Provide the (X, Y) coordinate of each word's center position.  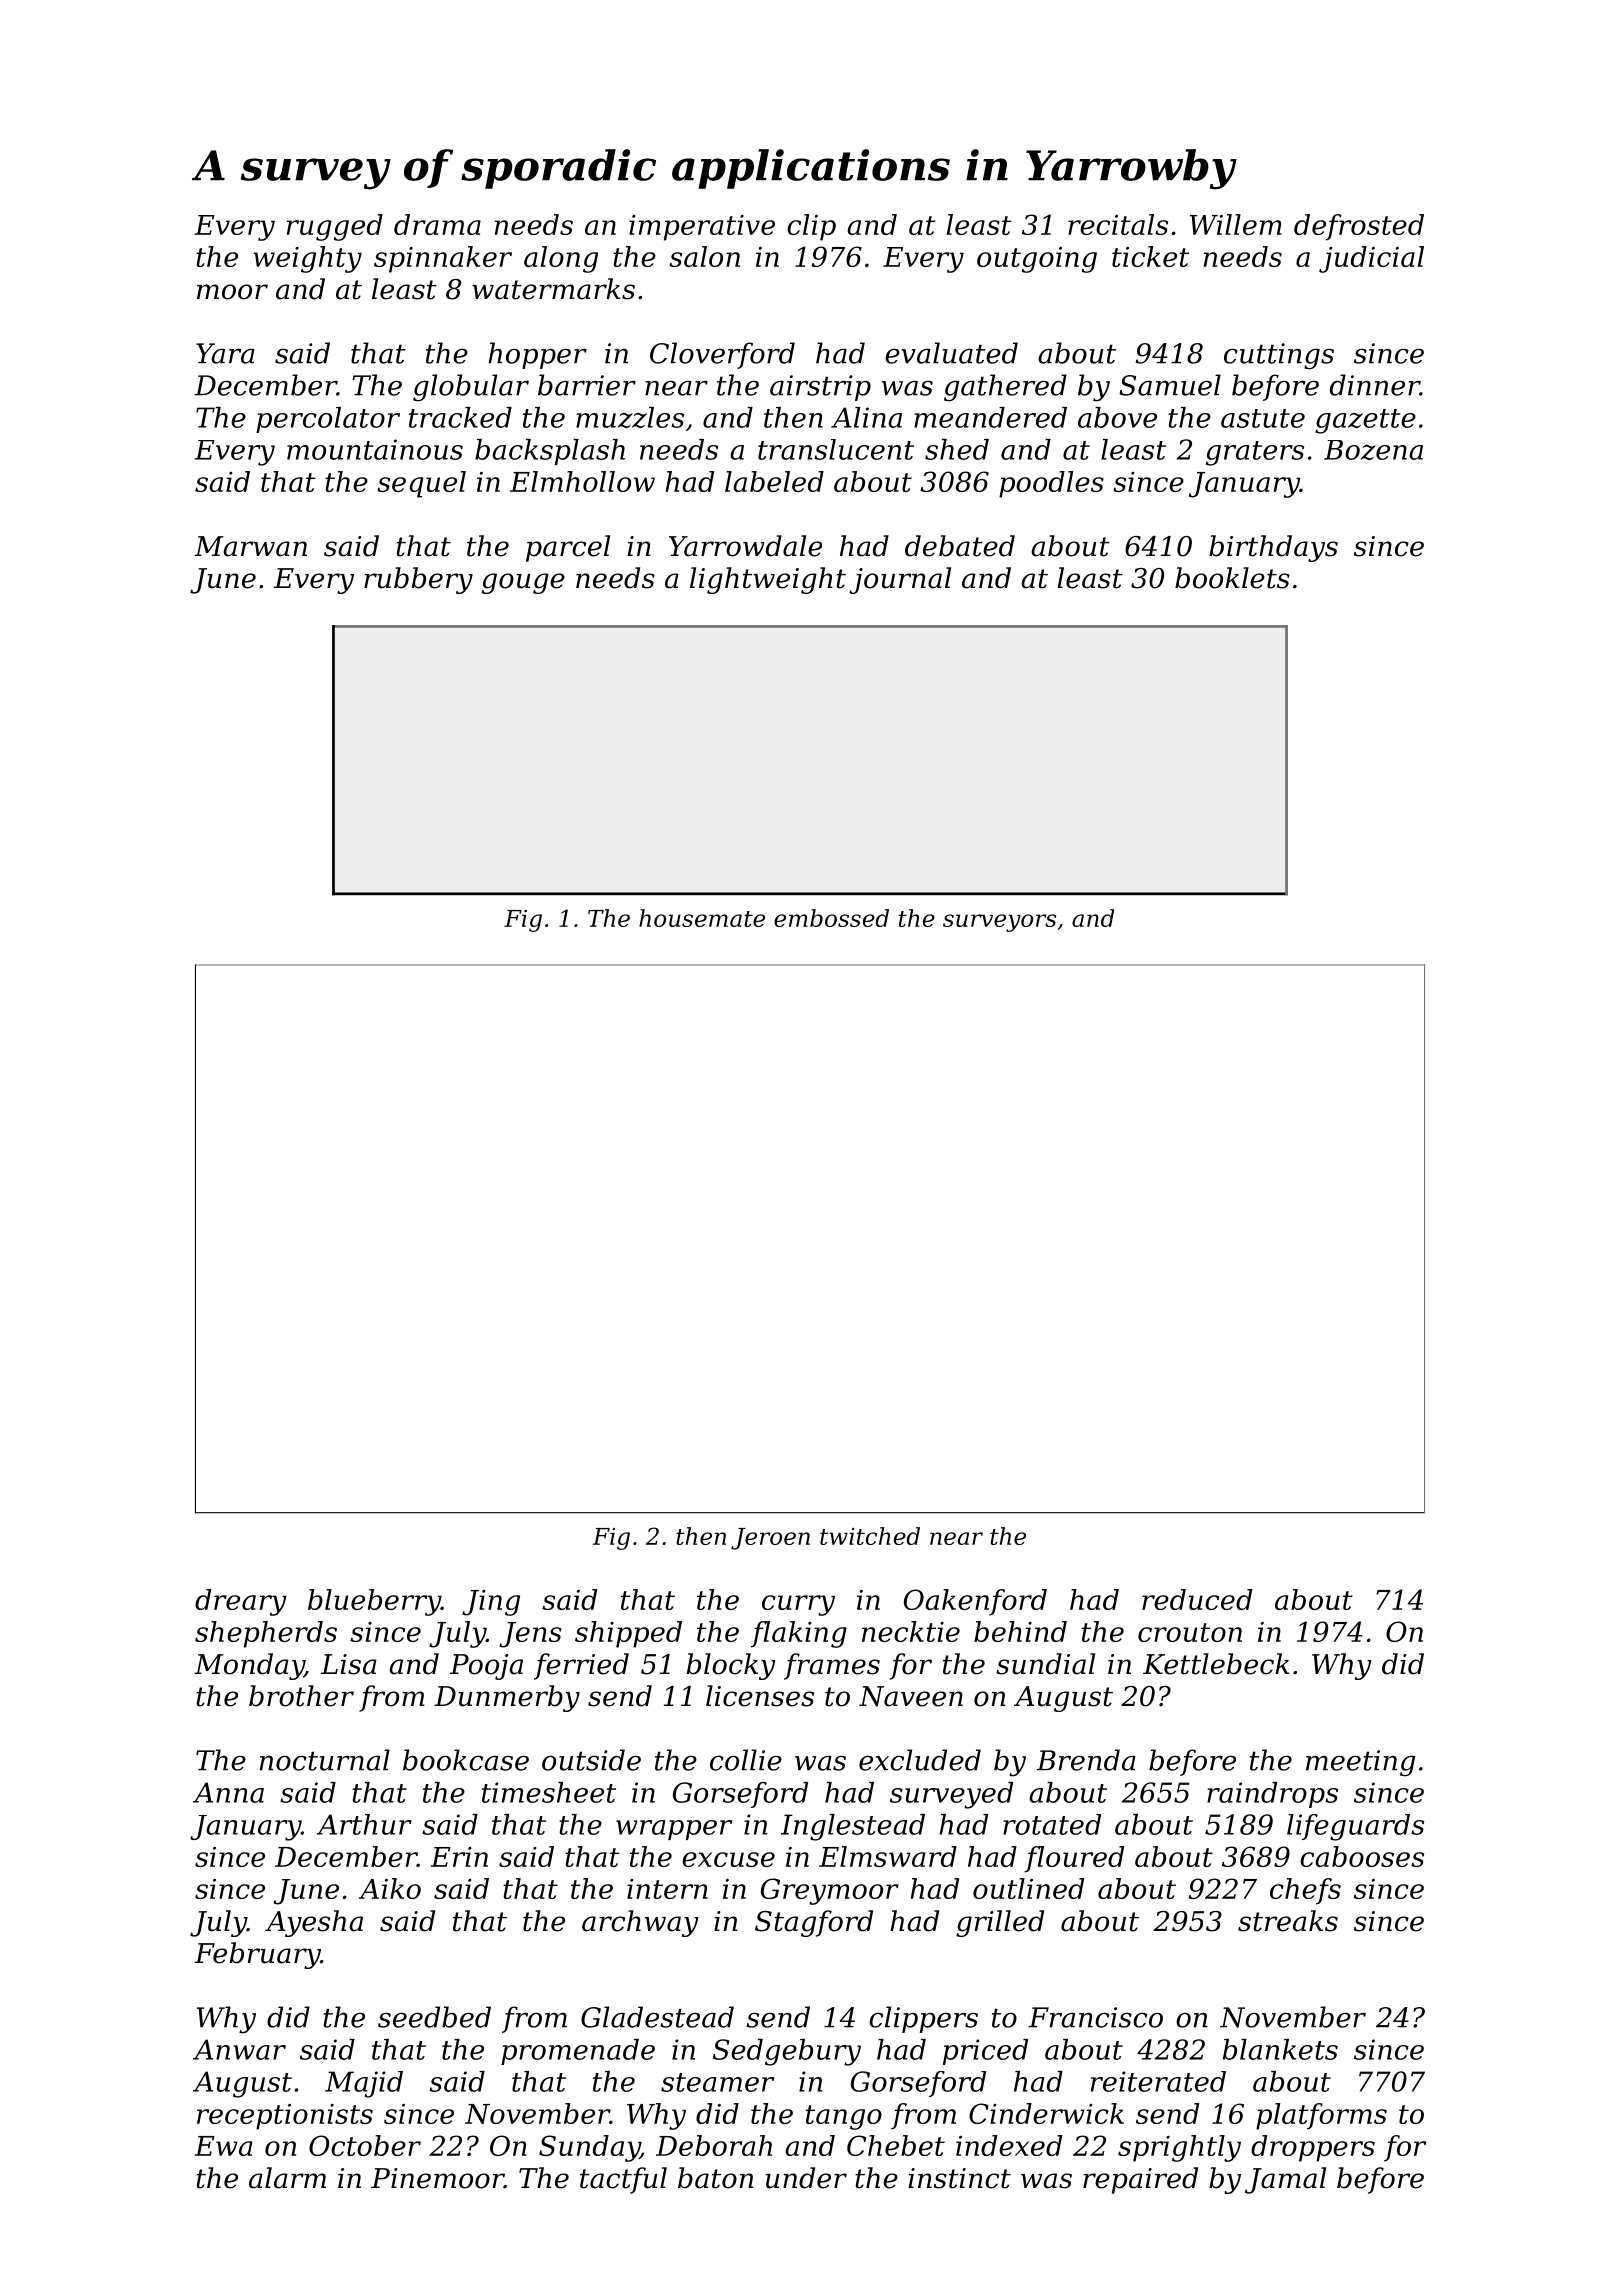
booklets (1232, 578)
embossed (831, 918)
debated (960, 546)
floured (1074, 1859)
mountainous (375, 449)
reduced (1197, 1599)
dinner (1375, 385)
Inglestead (853, 1827)
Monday (249, 1666)
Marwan (250, 546)
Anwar (239, 2049)
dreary (241, 1602)
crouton (1190, 1632)
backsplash (550, 452)
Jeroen (770, 1539)
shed (957, 449)
